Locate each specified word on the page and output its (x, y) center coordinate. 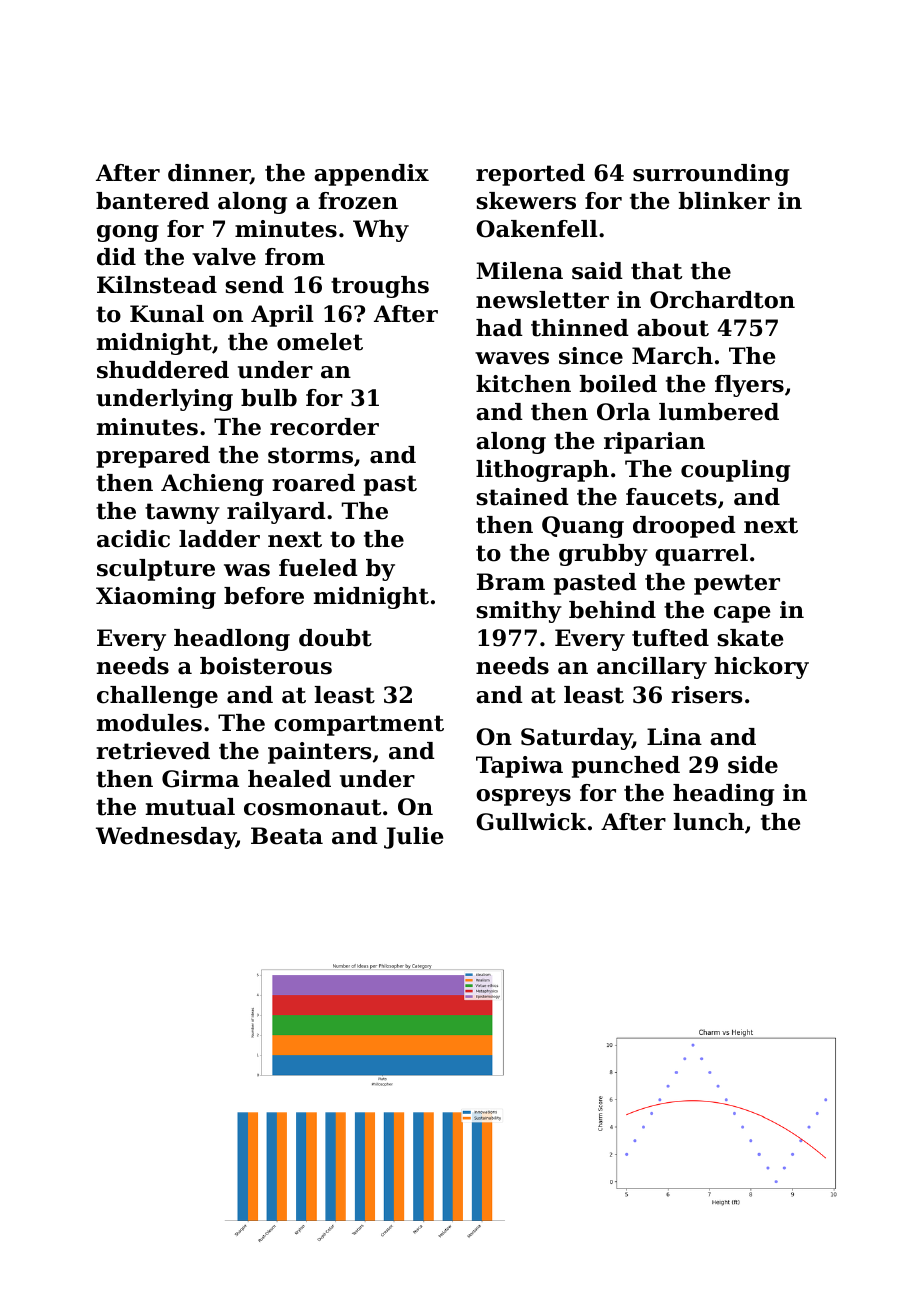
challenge (157, 697)
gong (128, 233)
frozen (358, 201)
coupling (735, 471)
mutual (190, 807)
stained (522, 497)
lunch (709, 822)
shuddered (163, 370)
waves (512, 358)
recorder (324, 427)
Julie (413, 838)
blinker (724, 201)
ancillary (652, 668)
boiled (618, 384)
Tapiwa (519, 767)
